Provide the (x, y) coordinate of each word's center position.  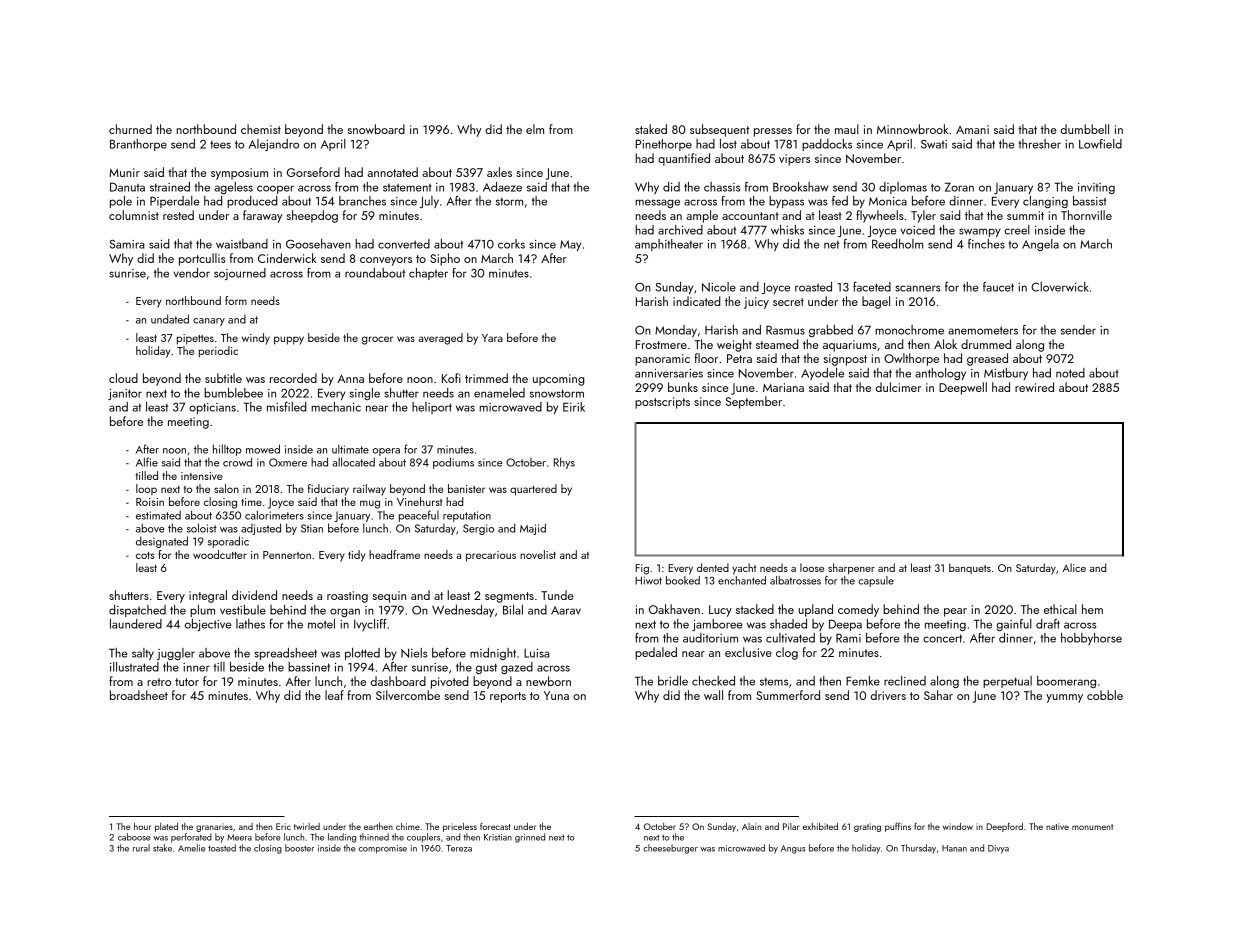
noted (1070, 373)
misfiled (286, 407)
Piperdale (174, 202)
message (657, 203)
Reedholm (897, 244)
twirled (307, 826)
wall (713, 695)
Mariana (783, 387)
